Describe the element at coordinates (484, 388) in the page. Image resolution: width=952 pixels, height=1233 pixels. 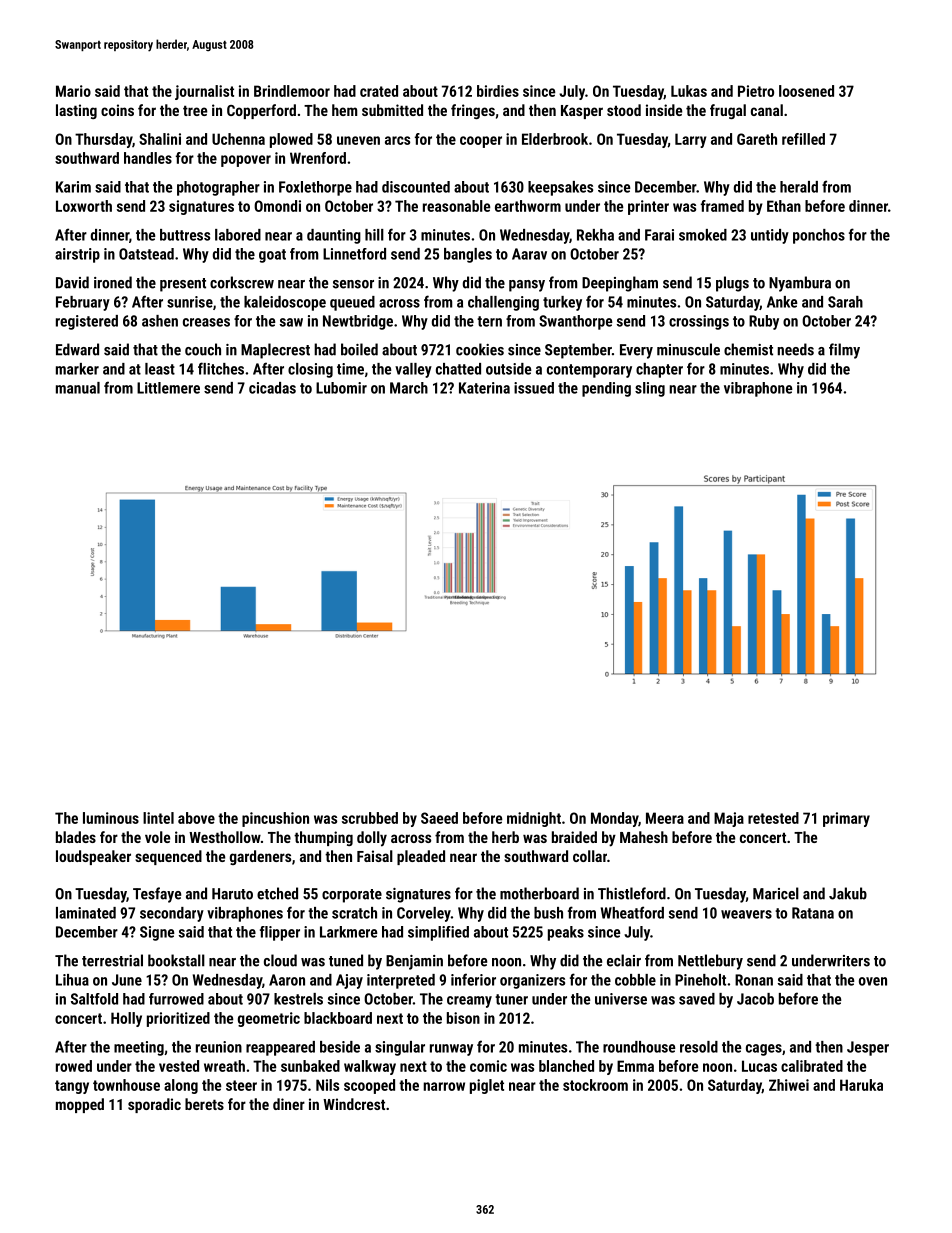
I see `Katerina` at that location.
